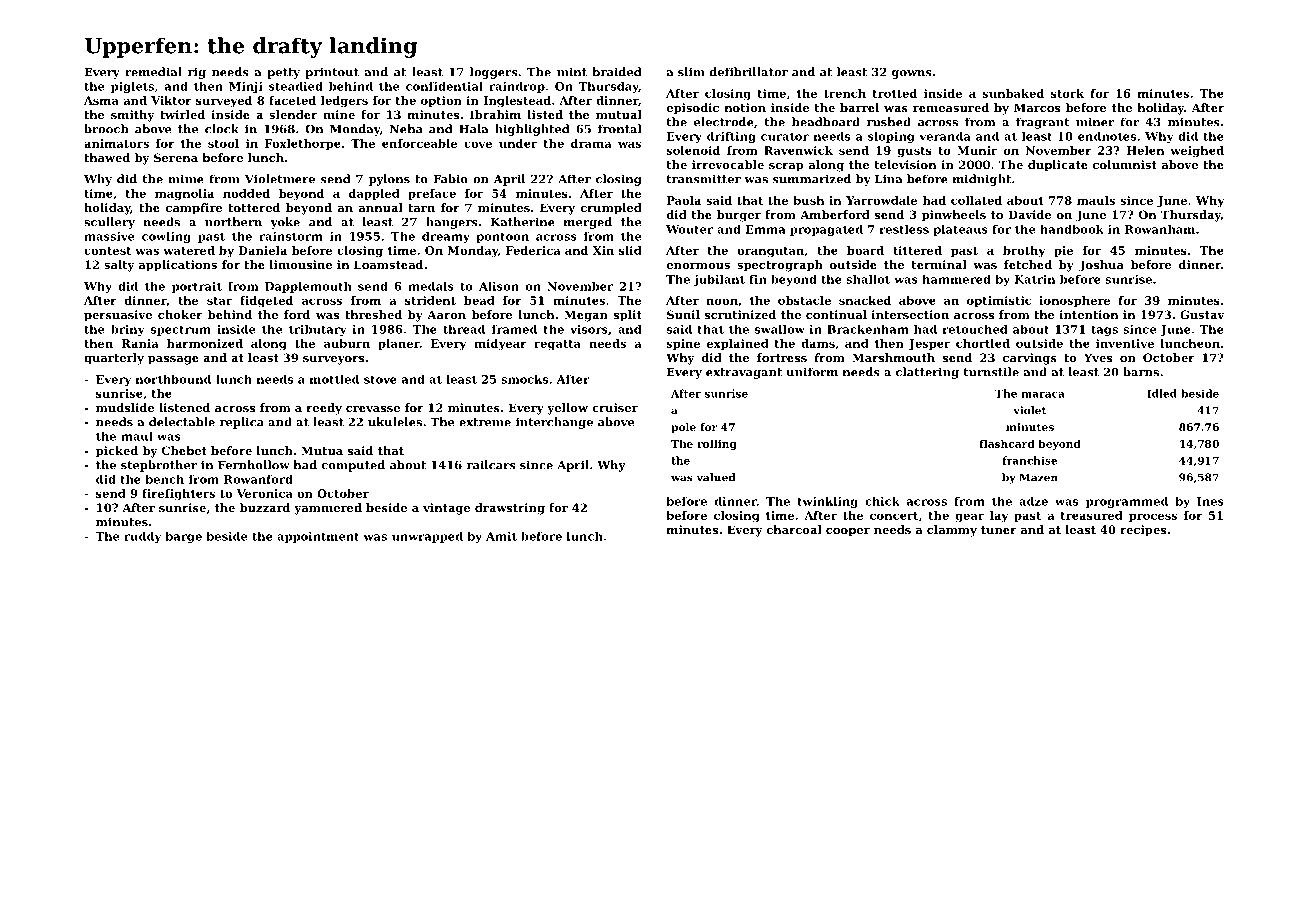 This screenshot has width=1308, height=924. I want to click on endnotes, so click(1107, 136).
